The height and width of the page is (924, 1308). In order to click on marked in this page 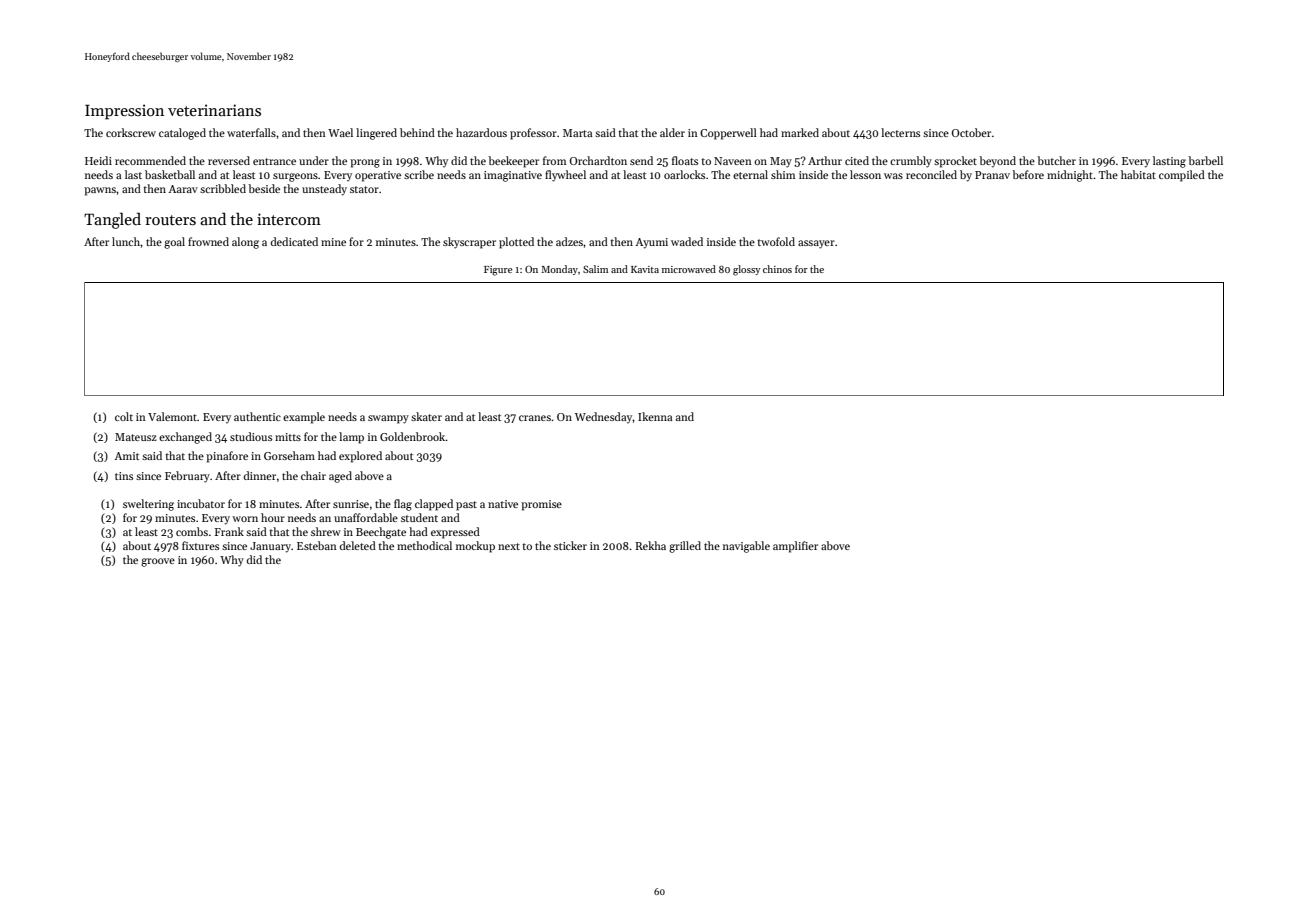, I will do `click(800, 132)`.
